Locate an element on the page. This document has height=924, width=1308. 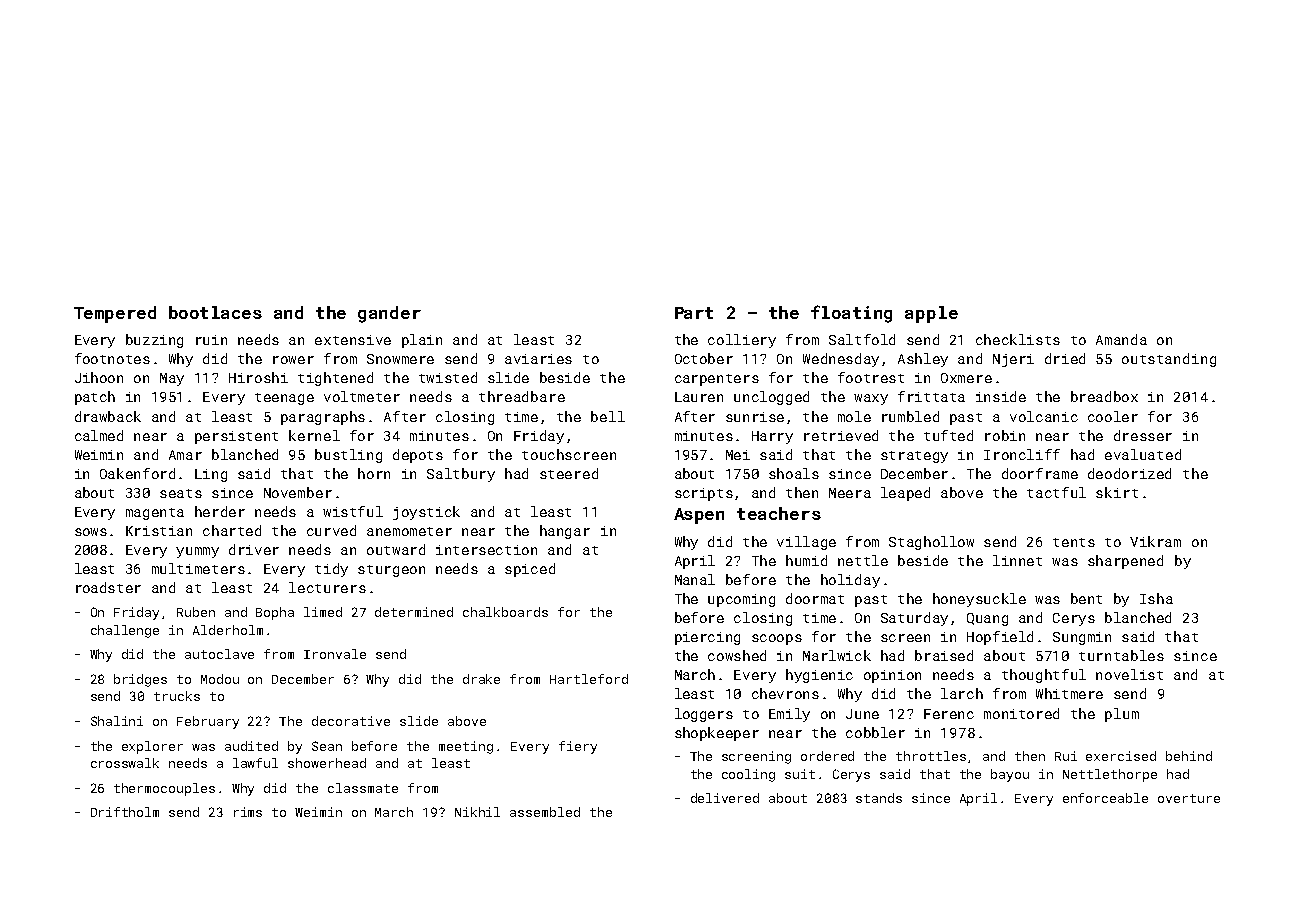
Oakenford is located at coordinates (137, 473).
